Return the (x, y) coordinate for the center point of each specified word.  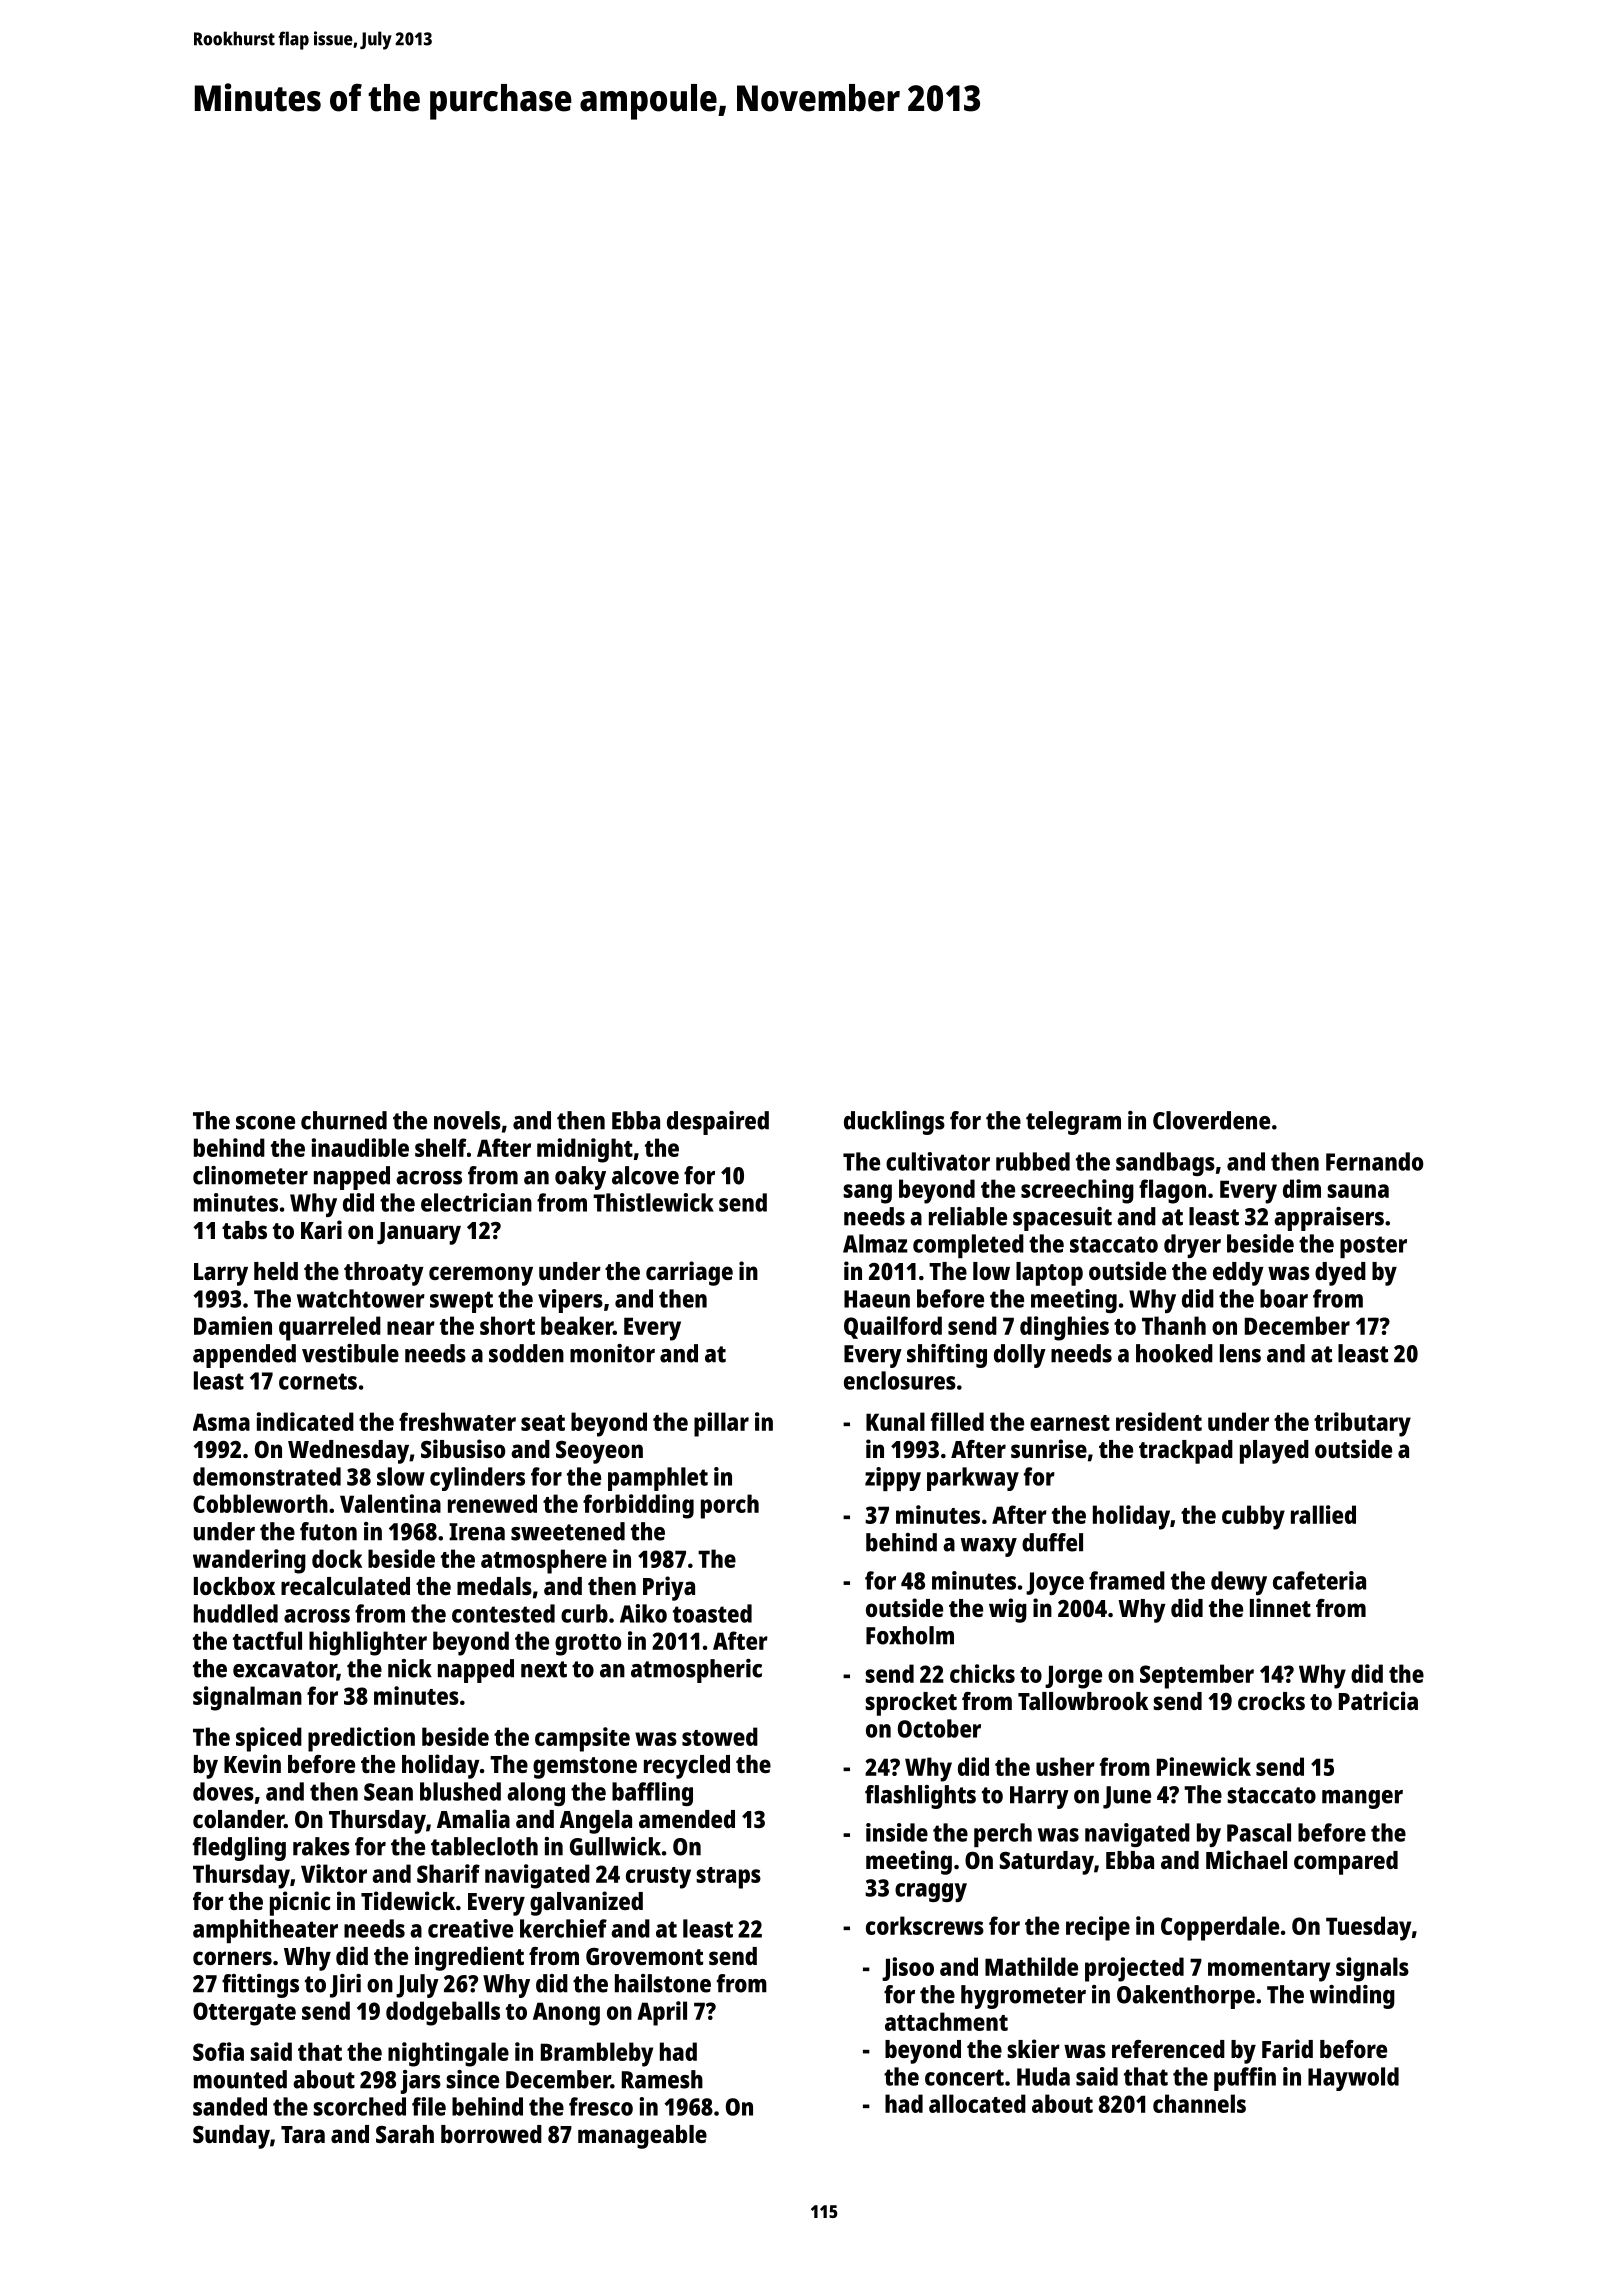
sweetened (568, 1531)
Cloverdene (1211, 1120)
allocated (977, 2103)
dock (337, 1558)
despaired (718, 1123)
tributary (1362, 1424)
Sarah (405, 2134)
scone (265, 1123)
